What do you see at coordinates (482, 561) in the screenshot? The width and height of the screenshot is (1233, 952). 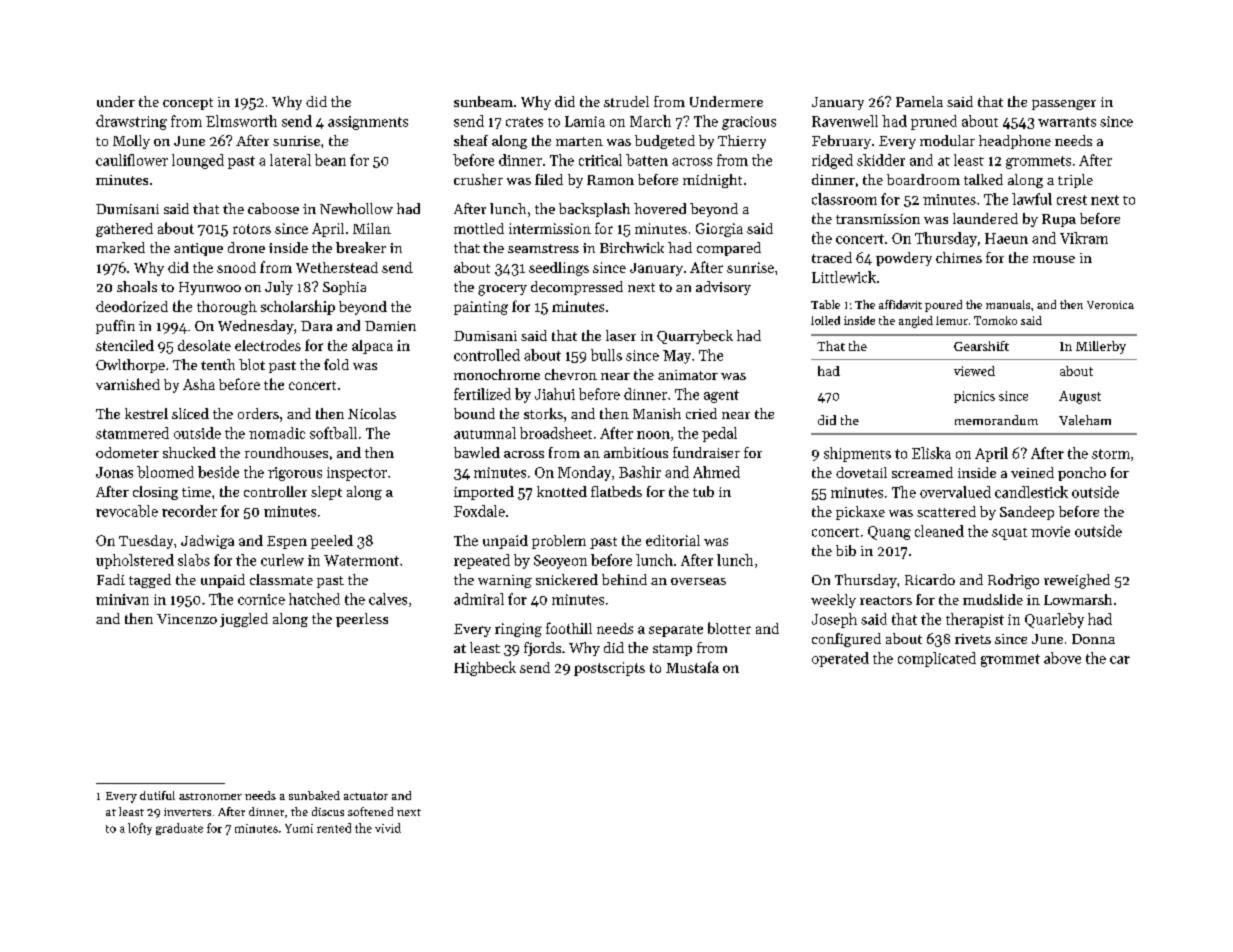 I see `repeated` at bounding box center [482, 561].
